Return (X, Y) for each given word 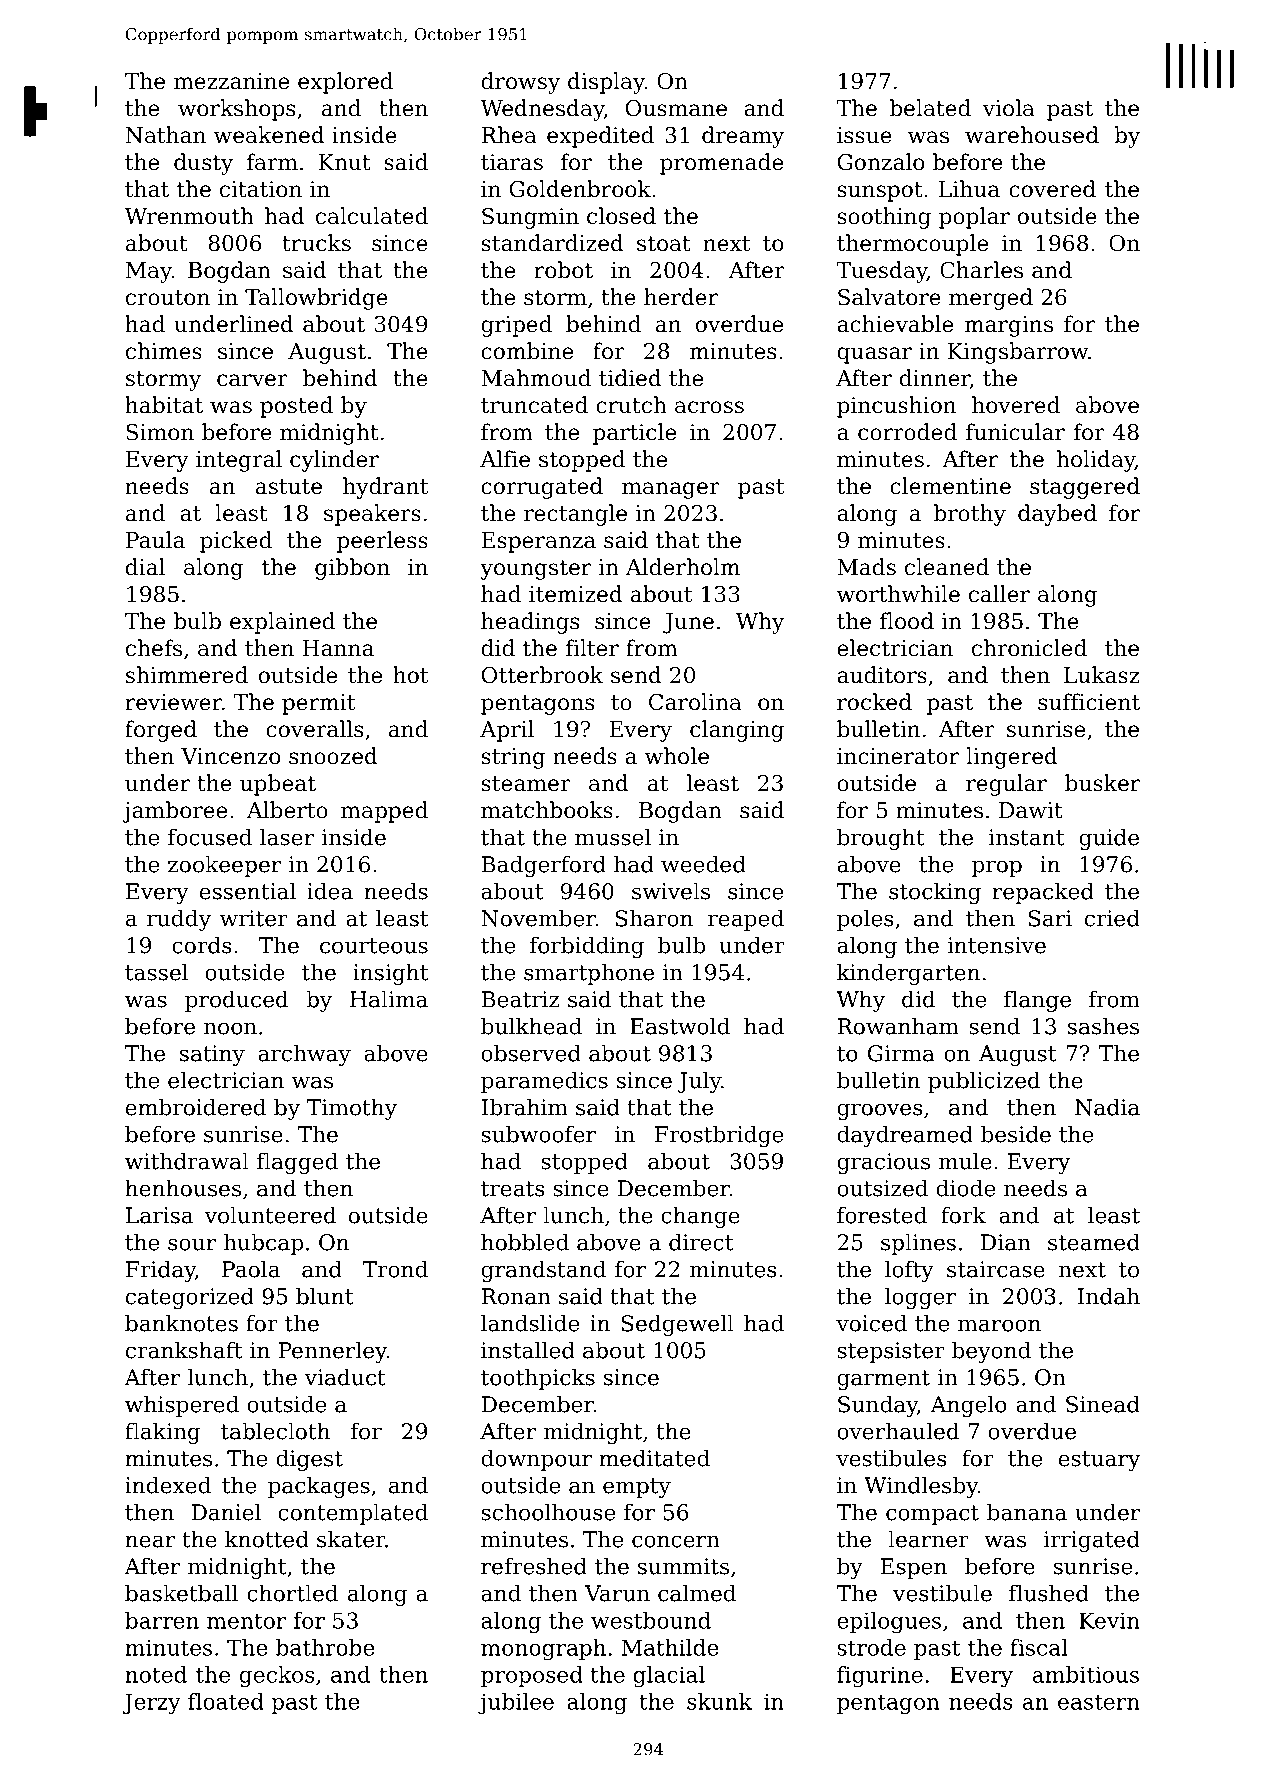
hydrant (385, 488)
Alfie (505, 459)
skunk (719, 1701)
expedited (600, 137)
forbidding (587, 947)
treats (513, 1189)
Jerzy (152, 1703)
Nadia (1107, 1107)
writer (254, 918)
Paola (251, 1269)
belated (930, 108)
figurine (880, 1676)
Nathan (166, 135)
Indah (1108, 1296)
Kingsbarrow (1018, 353)
